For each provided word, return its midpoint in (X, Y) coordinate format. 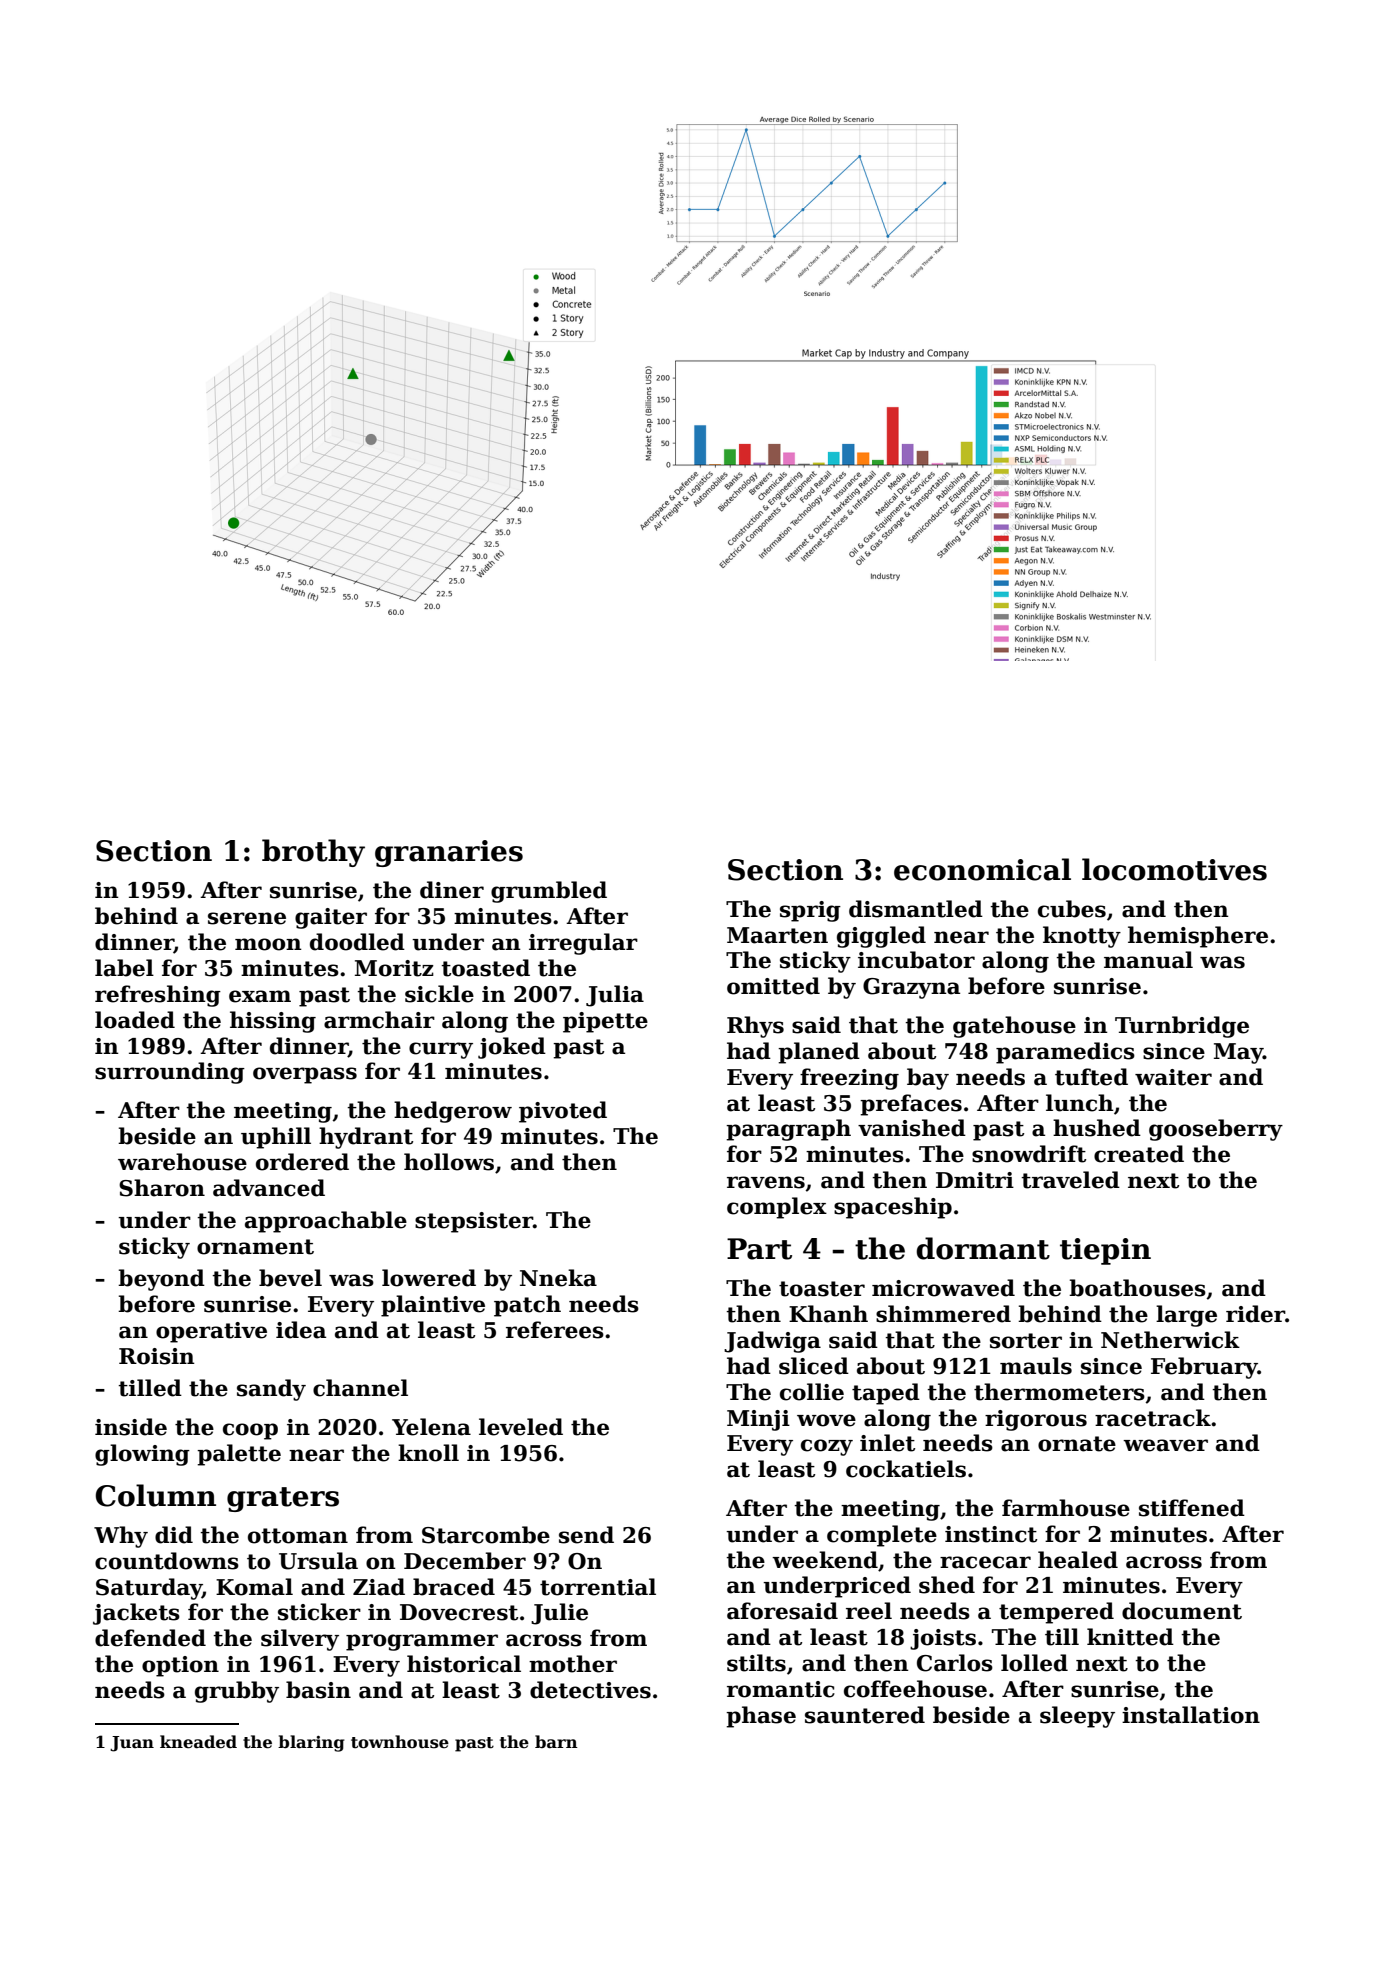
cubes (1072, 909)
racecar (985, 1562)
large (1186, 1316)
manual (1148, 960)
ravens (766, 1182)
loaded (135, 1020)
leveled (521, 1427)
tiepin (1105, 1251)
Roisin (157, 1356)
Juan (132, 1744)
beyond (161, 1280)
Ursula (318, 1561)
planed (819, 1053)
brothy (313, 853)
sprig (810, 911)
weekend (825, 1560)
